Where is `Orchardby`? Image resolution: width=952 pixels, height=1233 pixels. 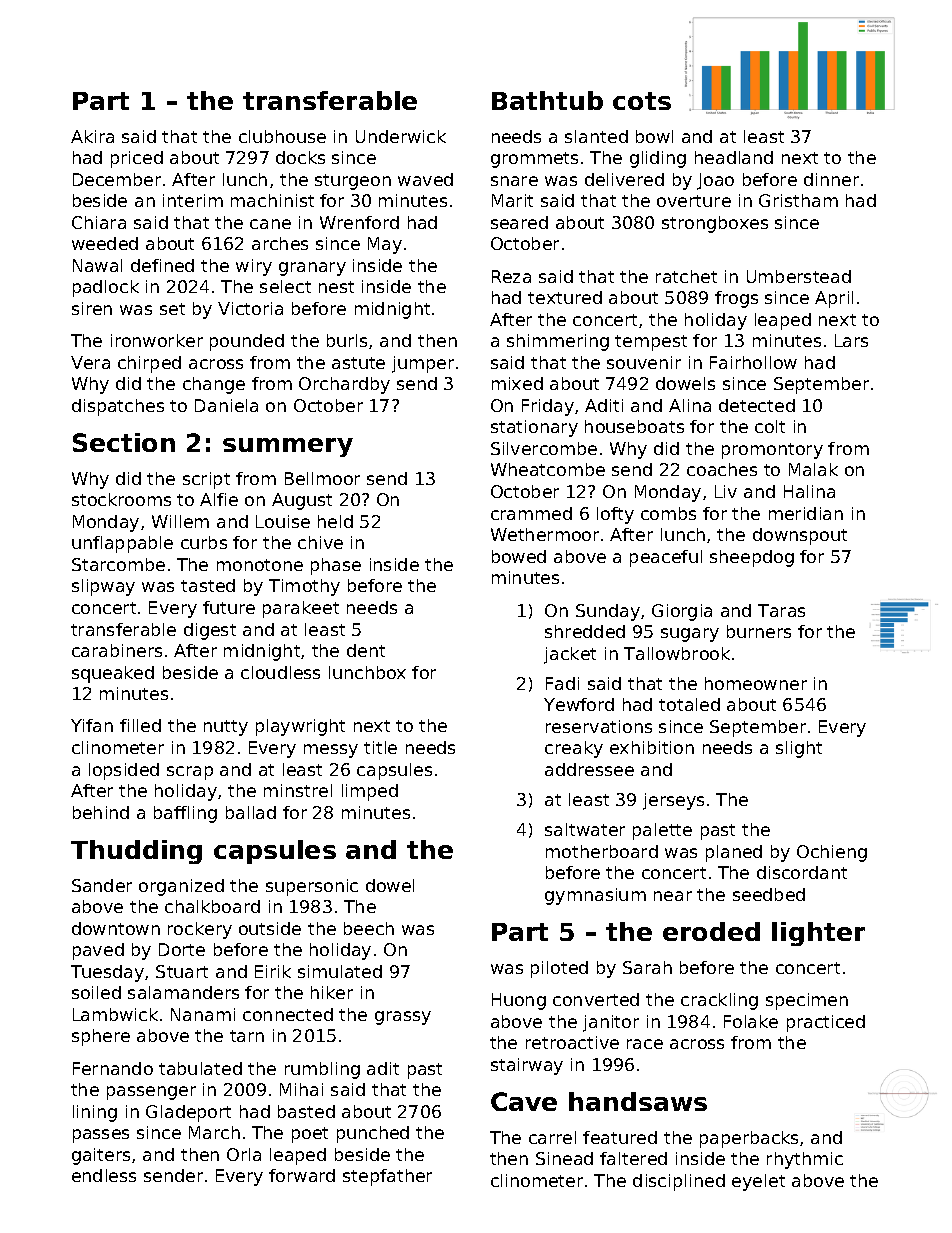
Orchardby is located at coordinates (344, 385).
